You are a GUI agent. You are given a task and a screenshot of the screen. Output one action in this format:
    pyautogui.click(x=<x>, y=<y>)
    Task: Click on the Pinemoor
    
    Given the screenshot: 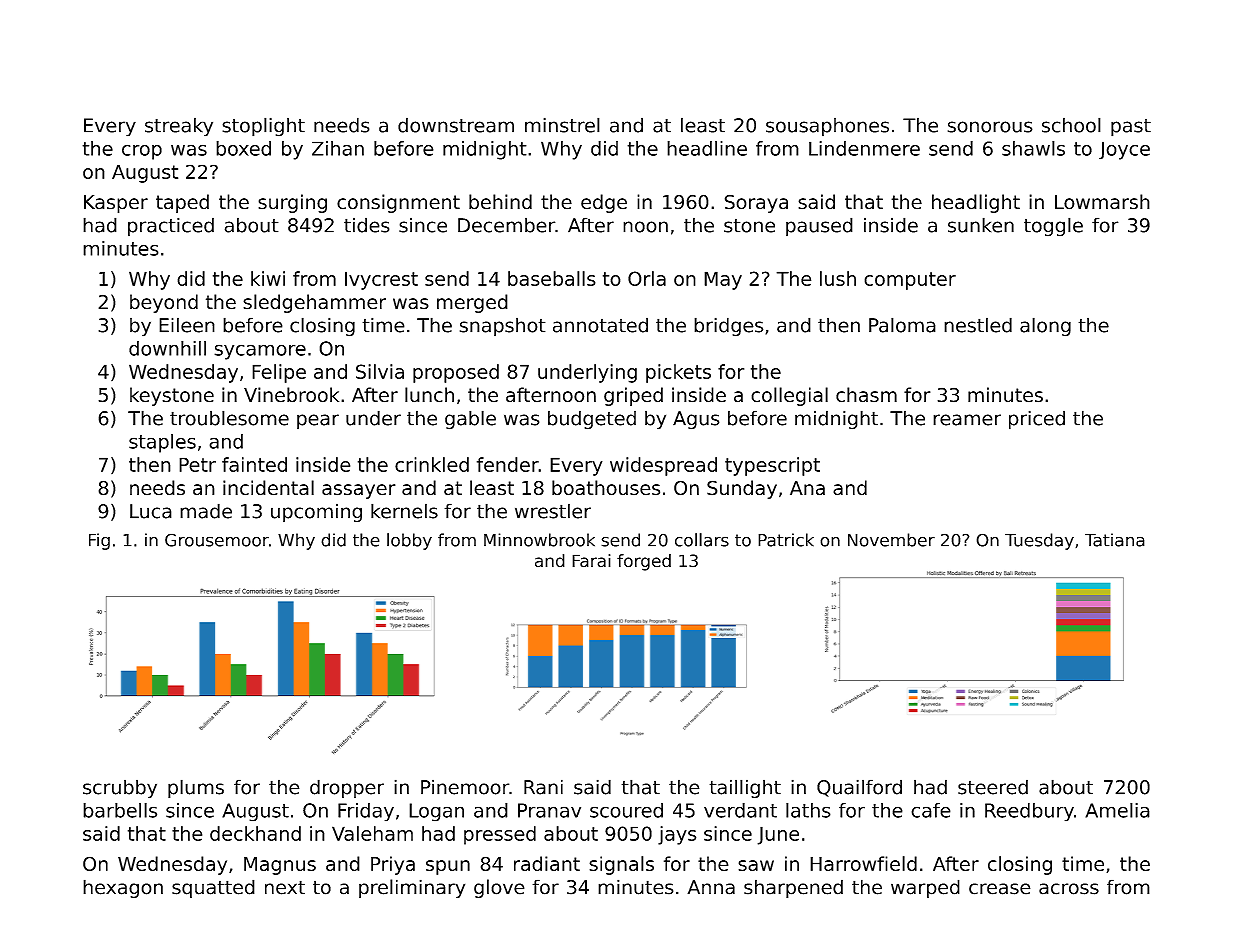 What is the action you would take?
    pyautogui.click(x=465, y=787)
